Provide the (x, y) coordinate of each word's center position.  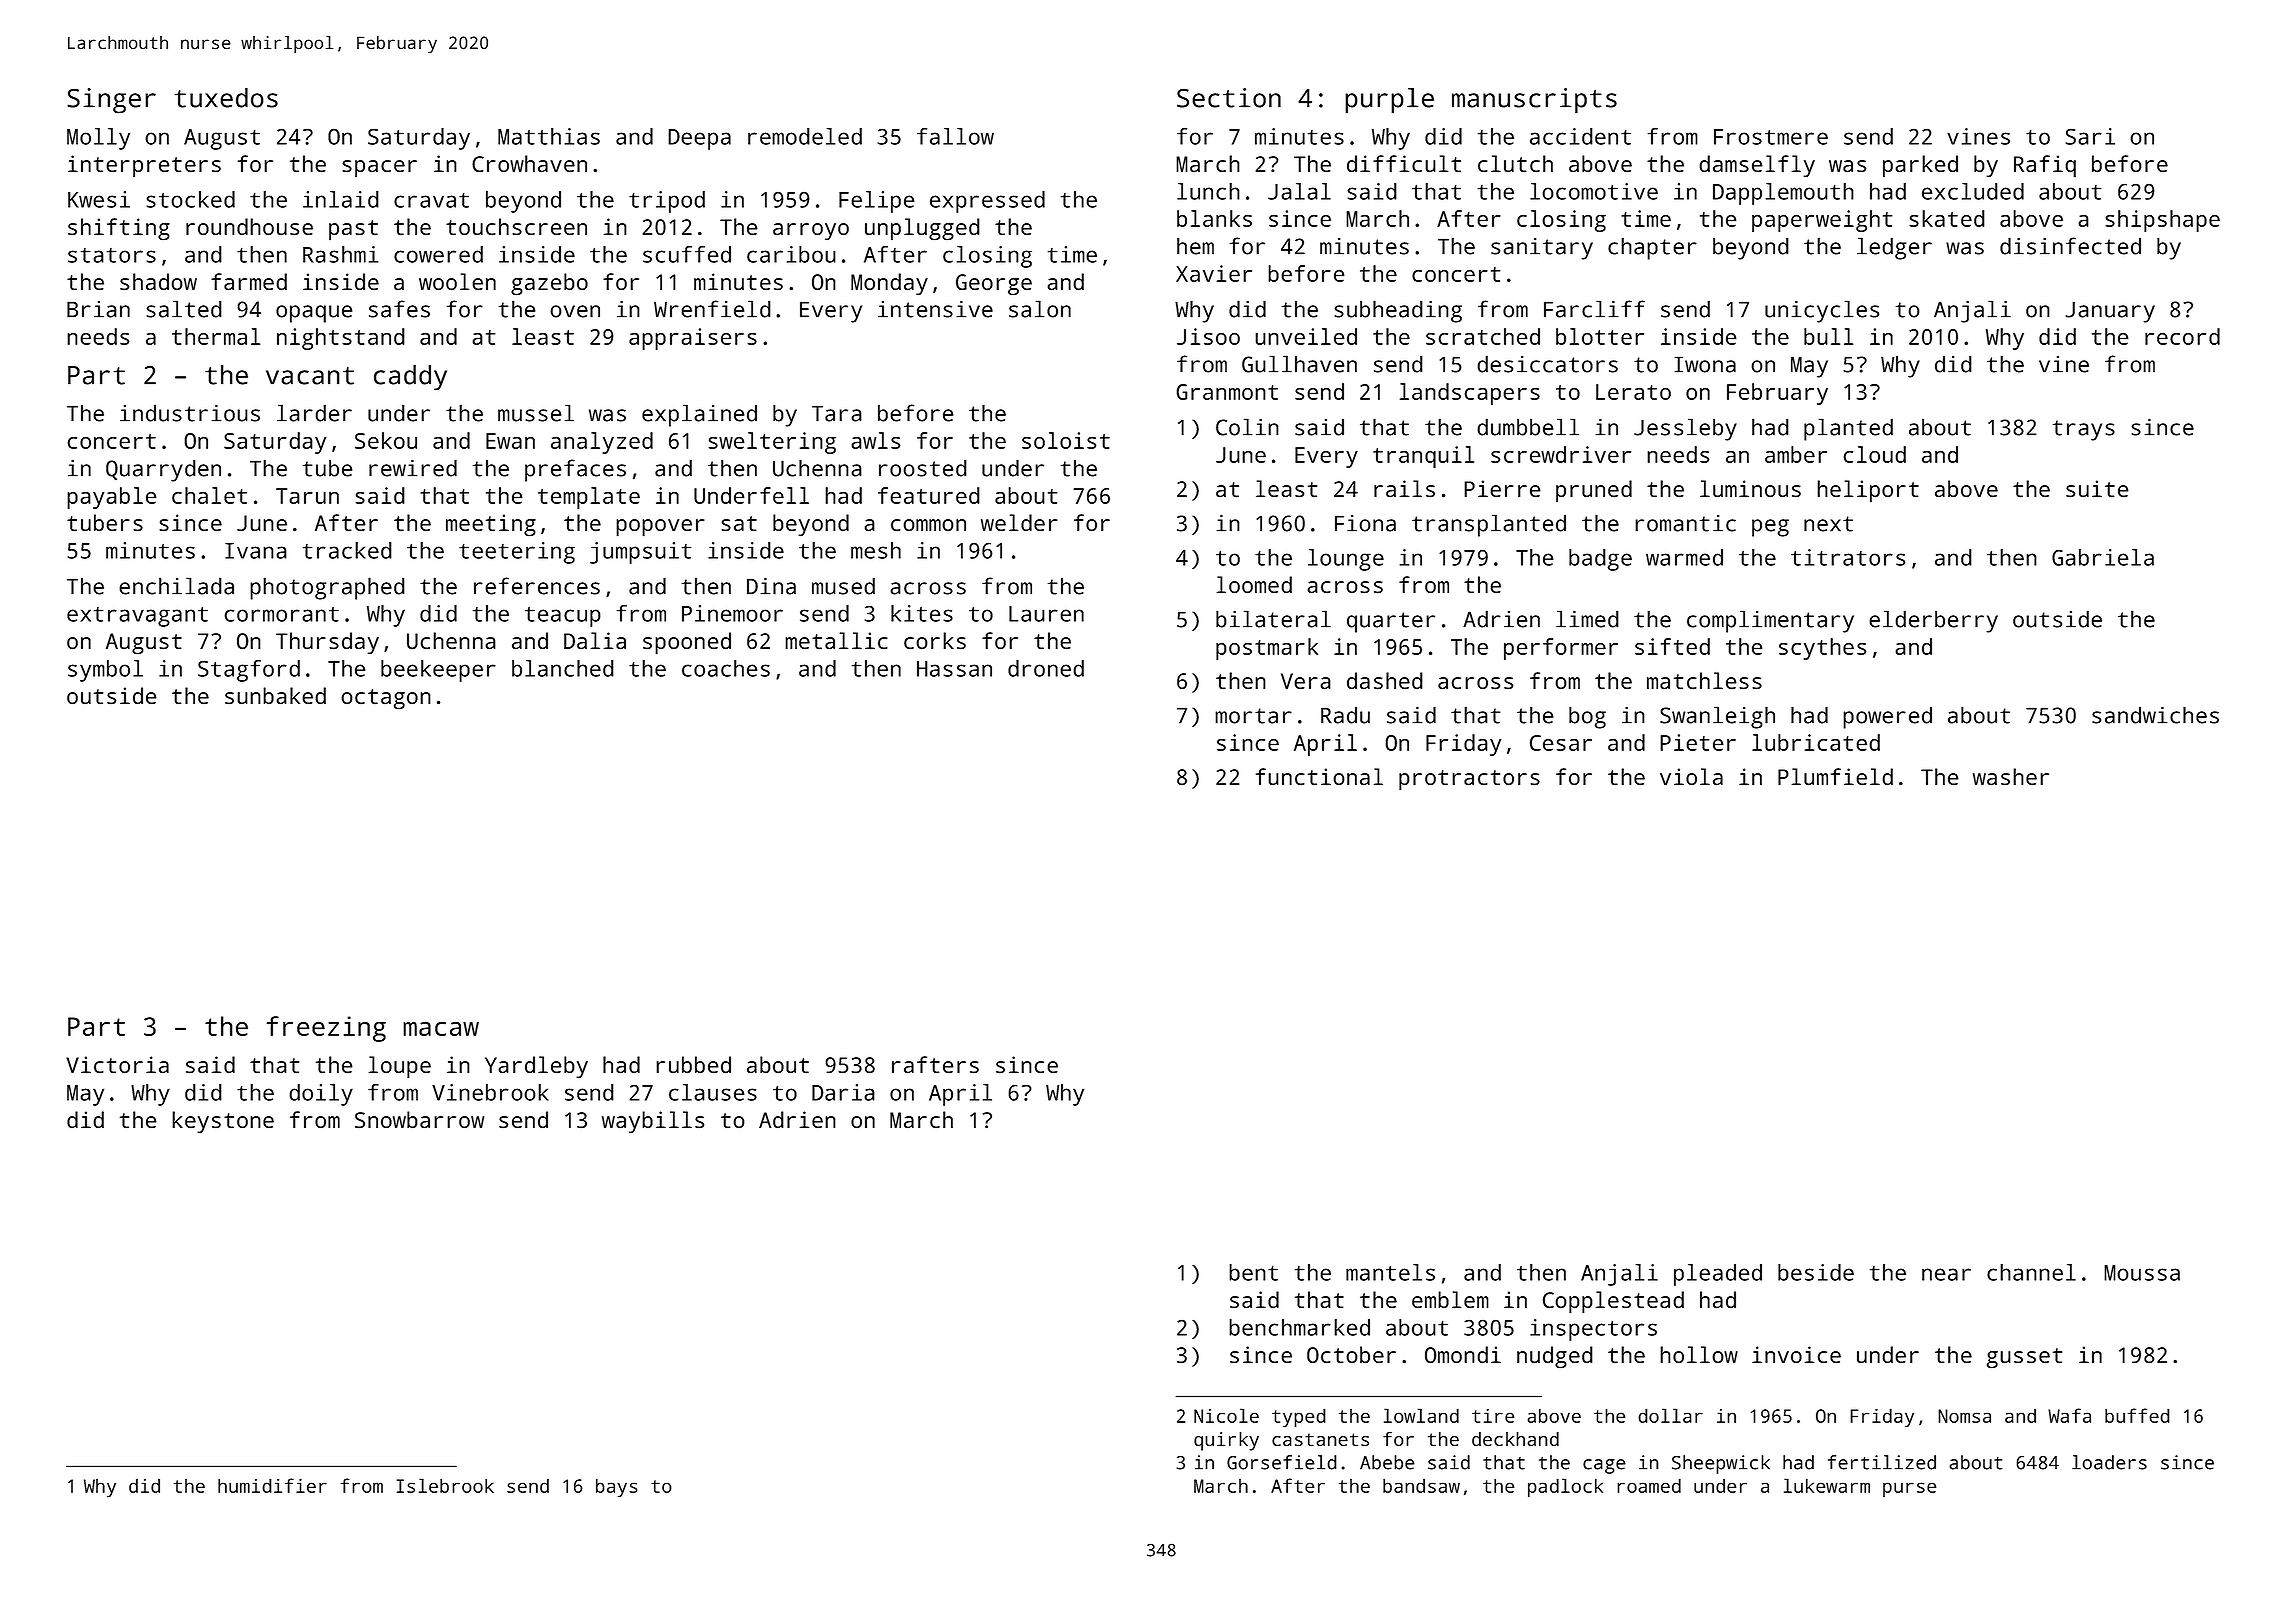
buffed (2137, 1415)
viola (1691, 776)
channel (2031, 1272)
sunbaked (275, 695)
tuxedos (226, 98)
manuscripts (1534, 101)
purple (1389, 101)
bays (616, 1487)
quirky (1226, 1441)
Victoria (117, 1064)
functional (1319, 776)
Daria (843, 1092)
